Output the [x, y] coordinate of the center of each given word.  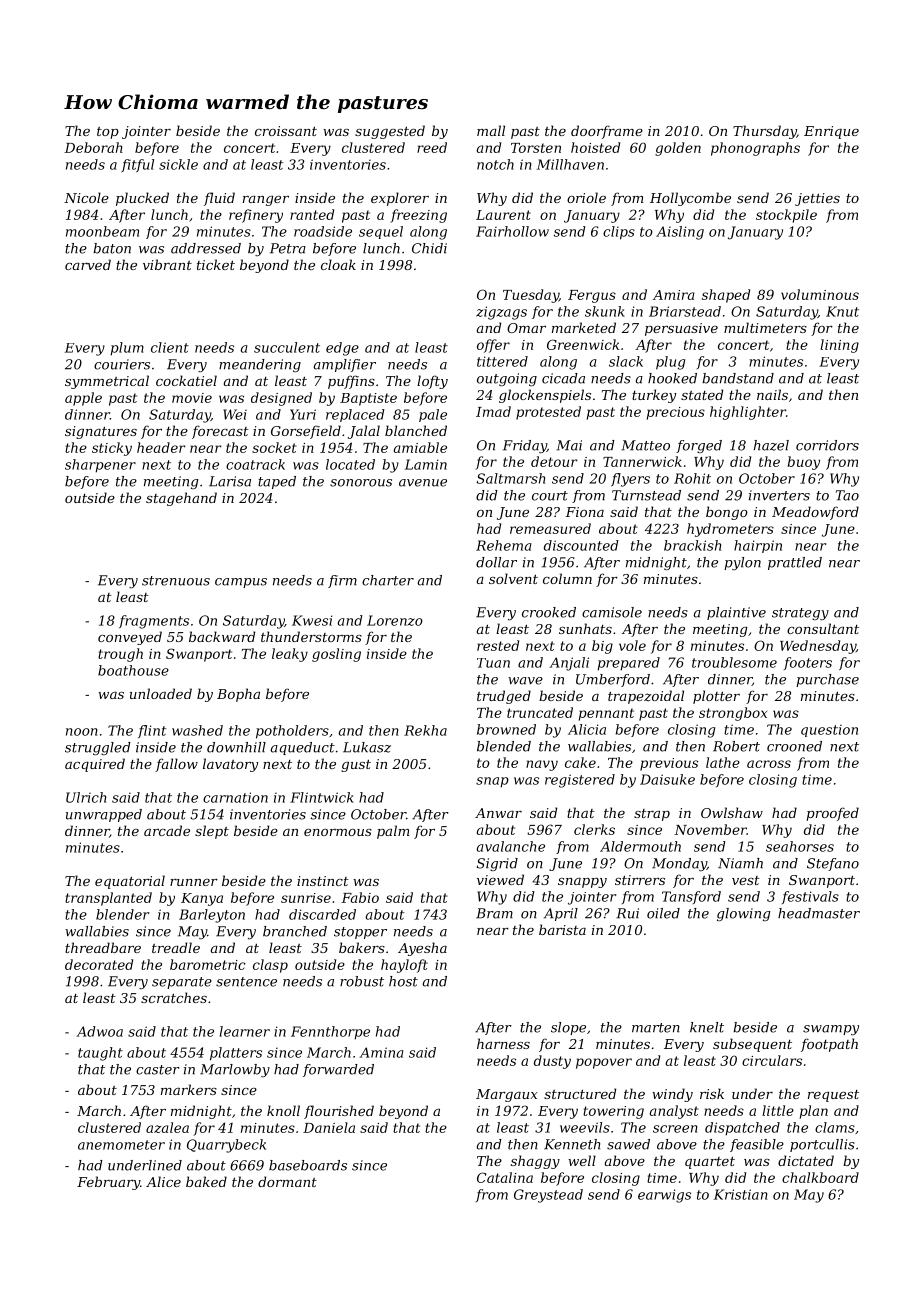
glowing [743, 914]
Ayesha [422, 949]
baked [206, 1181]
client [170, 347]
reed [432, 147]
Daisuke [667, 779]
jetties [817, 199]
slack [626, 361]
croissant [286, 131]
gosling [336, 655]
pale [433, 415]
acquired [95, 765]
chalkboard [820, 1177]
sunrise [306, 898]
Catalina [505, 1177]
